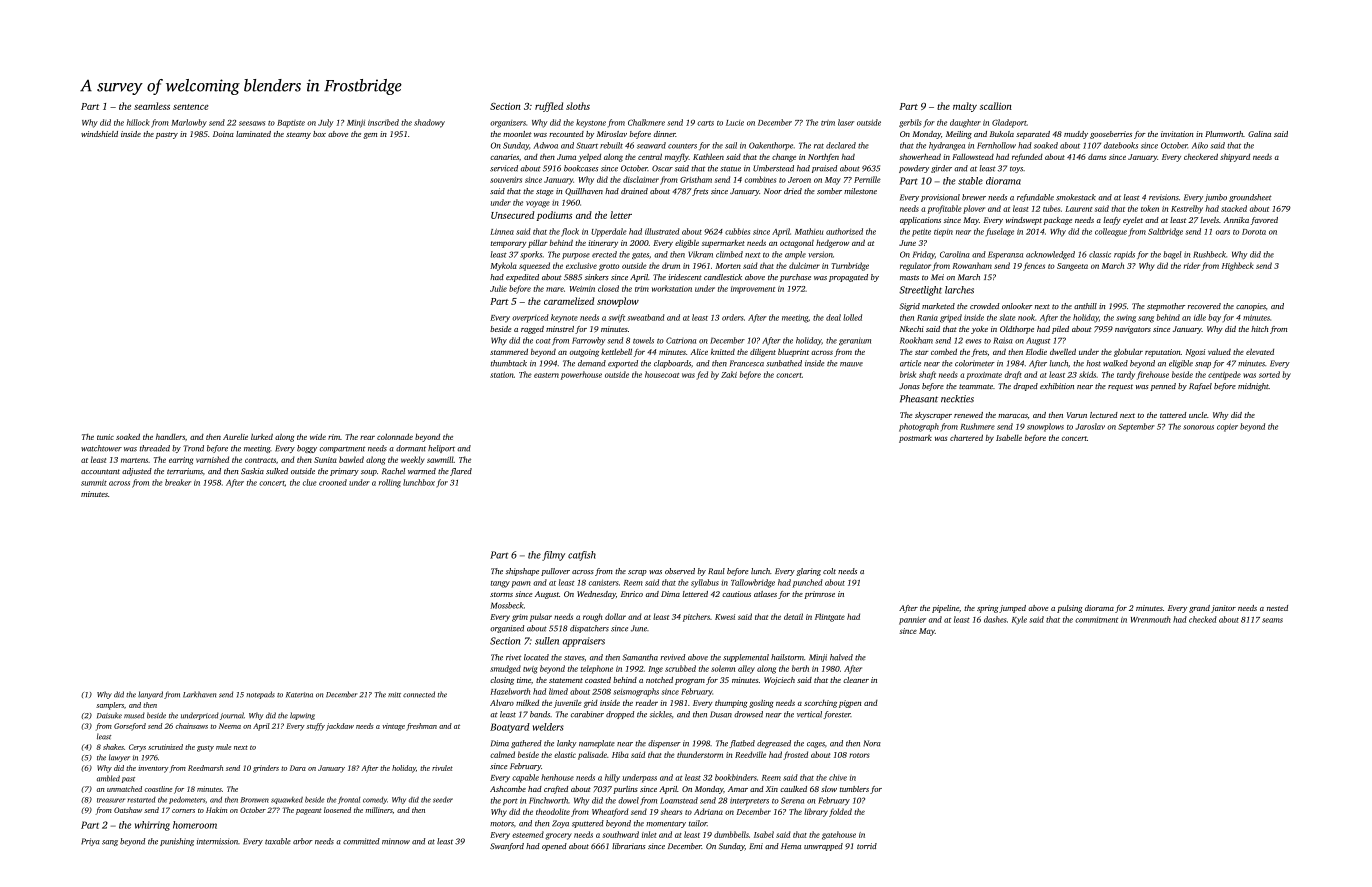 The height and width of the document is (887, 1372). Describe the element at coordinates (396, 841) in the document. I see `minnow` at that location.
